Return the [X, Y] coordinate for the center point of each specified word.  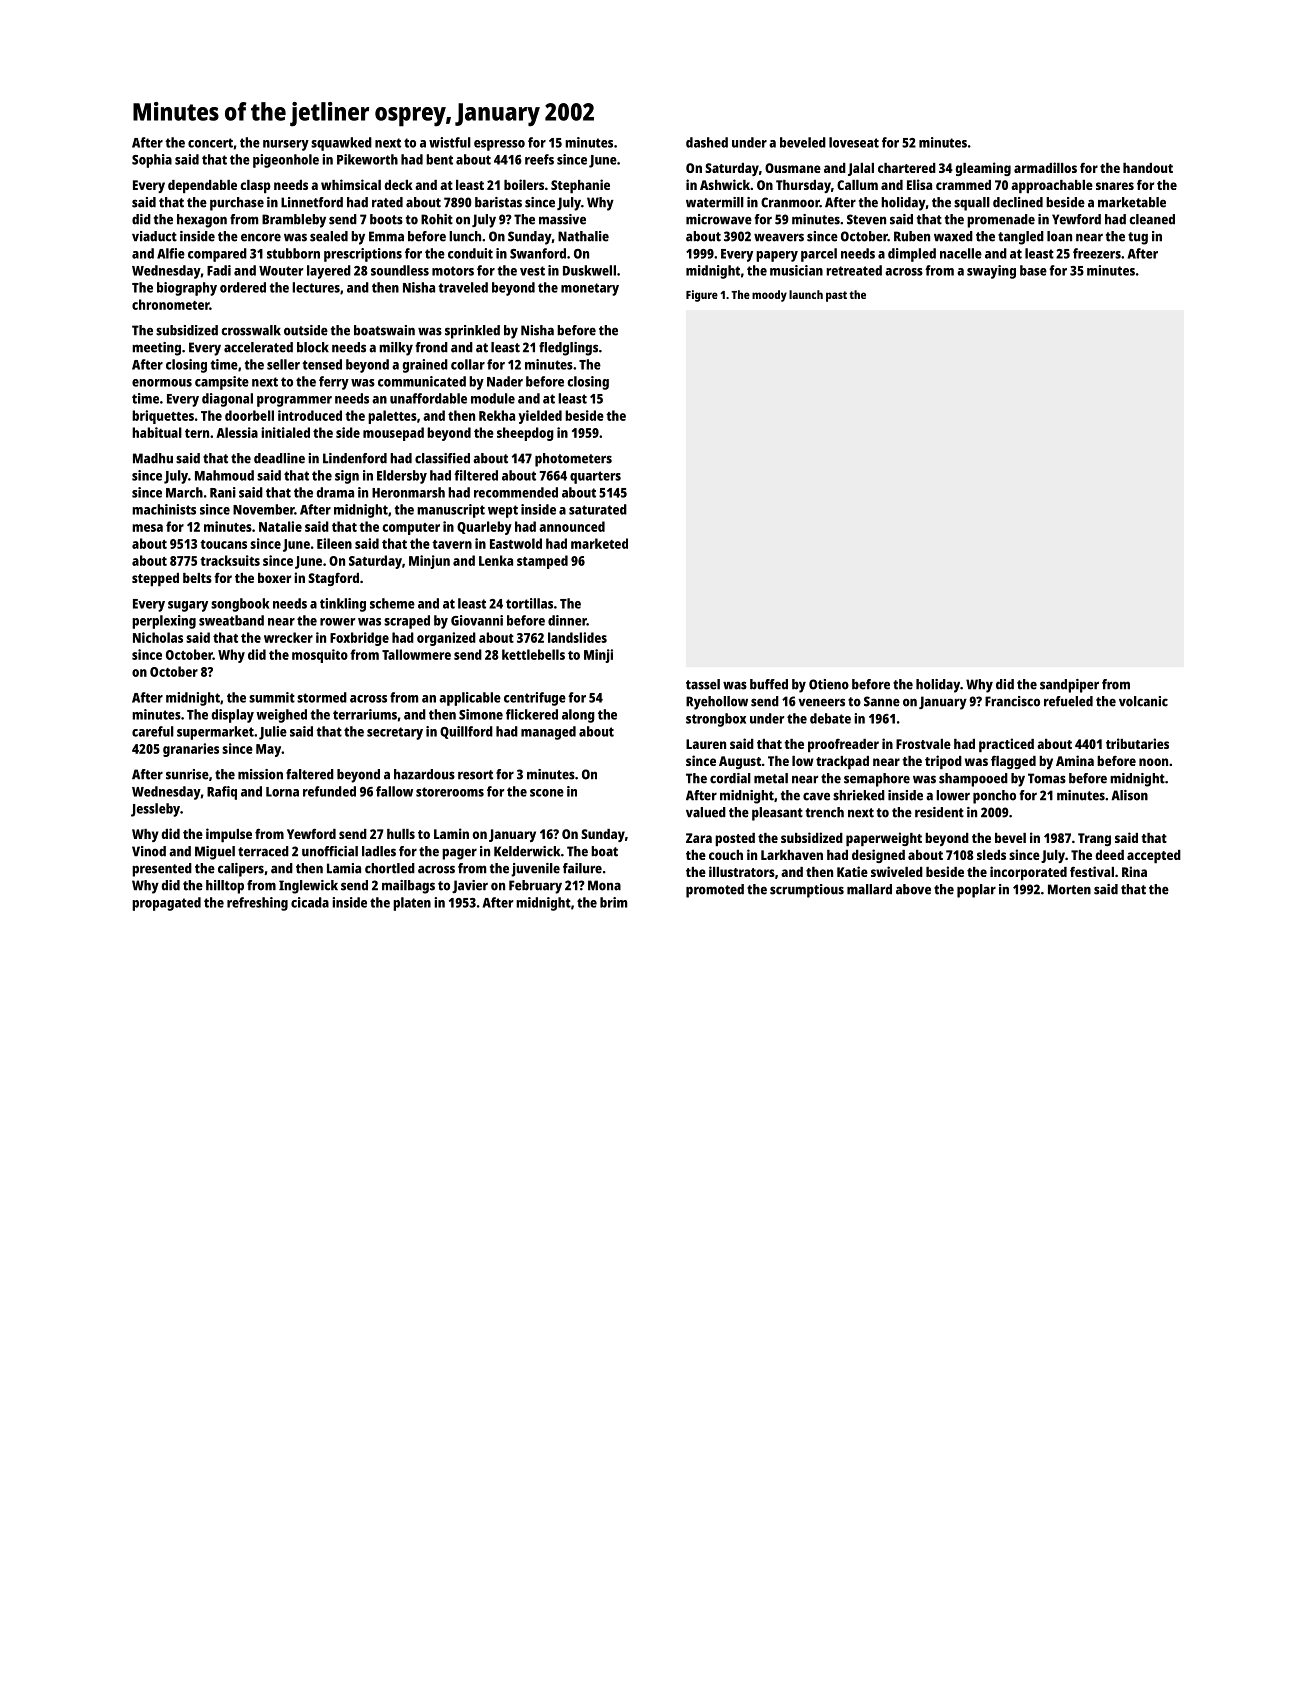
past [836, 296]
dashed [707, 142]
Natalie [280, 526]
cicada [310, 902]
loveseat [854, 142]
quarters [595, 477]
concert [210, 143]
